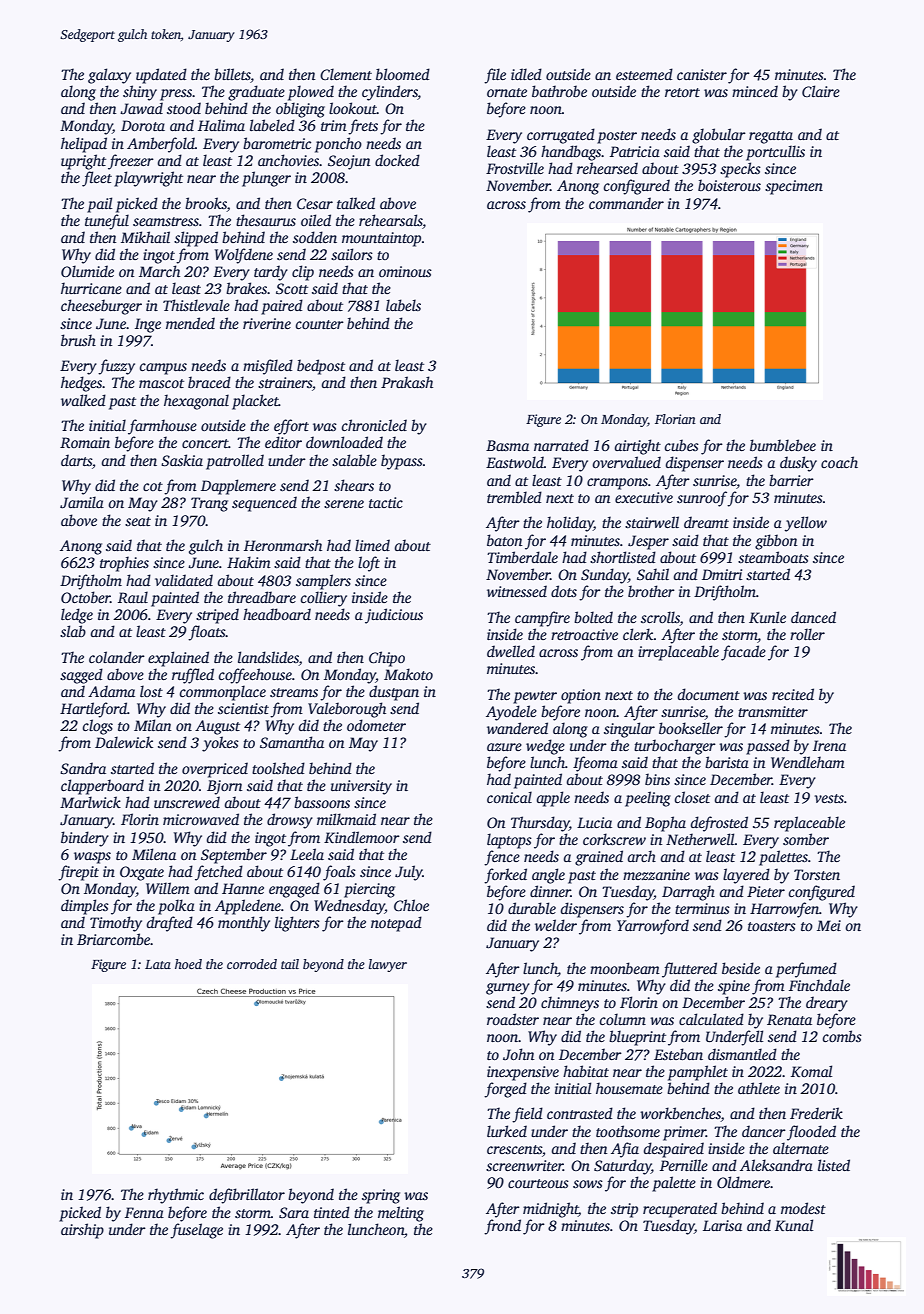  Describe the element at coordinates (264, 504) in the screenshot. I see `sequenced` at that location.
